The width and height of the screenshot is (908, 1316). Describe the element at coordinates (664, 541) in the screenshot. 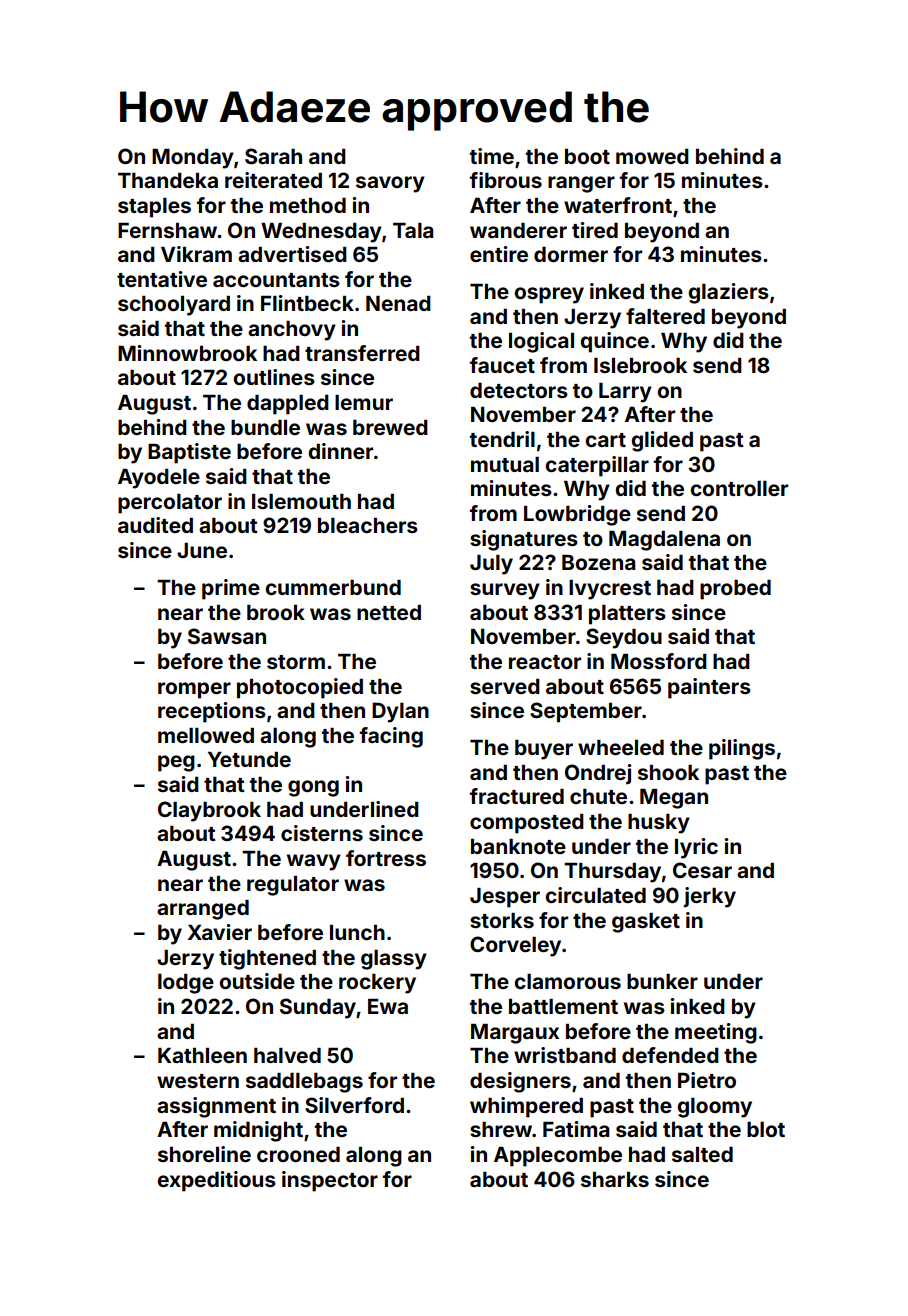

I see `Magdalena` at that location.
